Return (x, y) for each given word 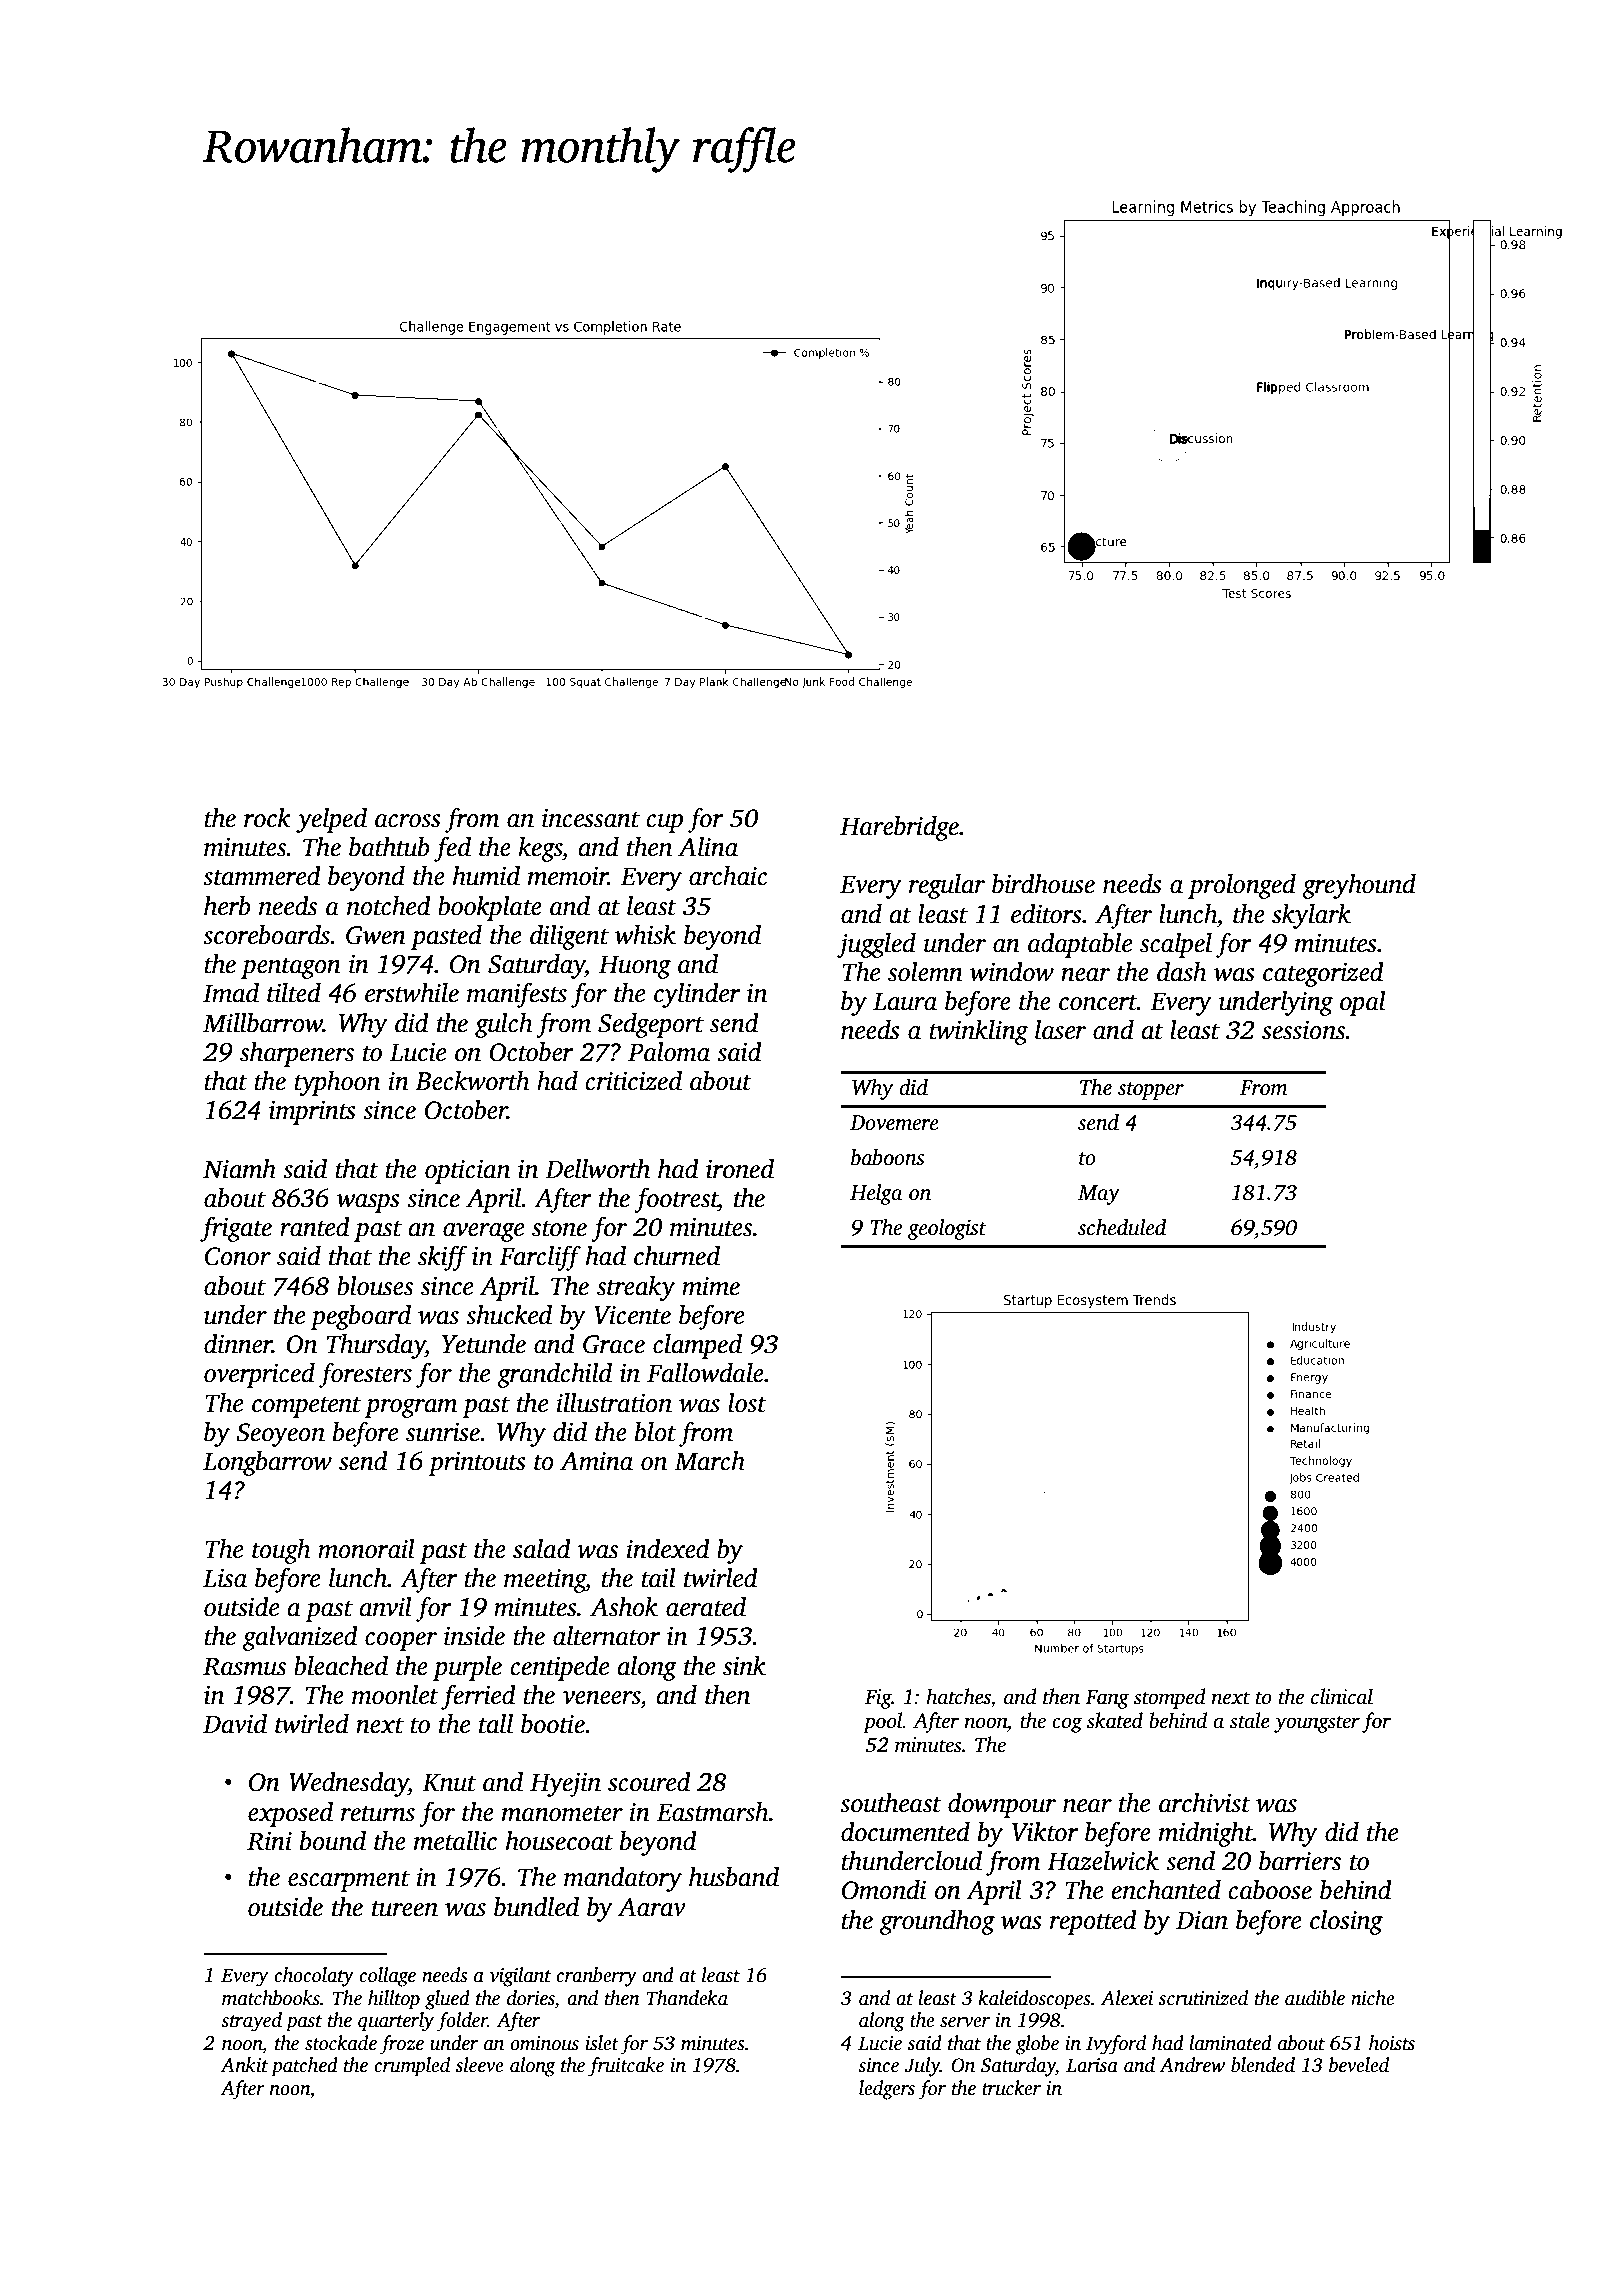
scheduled (1122, 1227)
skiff (443, 1258)
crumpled (412, 2067)
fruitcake (626, 2067)
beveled (1359, 2065)
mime (711, 1286)
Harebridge (899, 828)
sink (744, 1666)
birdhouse (1043, 884)
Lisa (225, 1578)
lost (747, 1403)
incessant (591, 818)
